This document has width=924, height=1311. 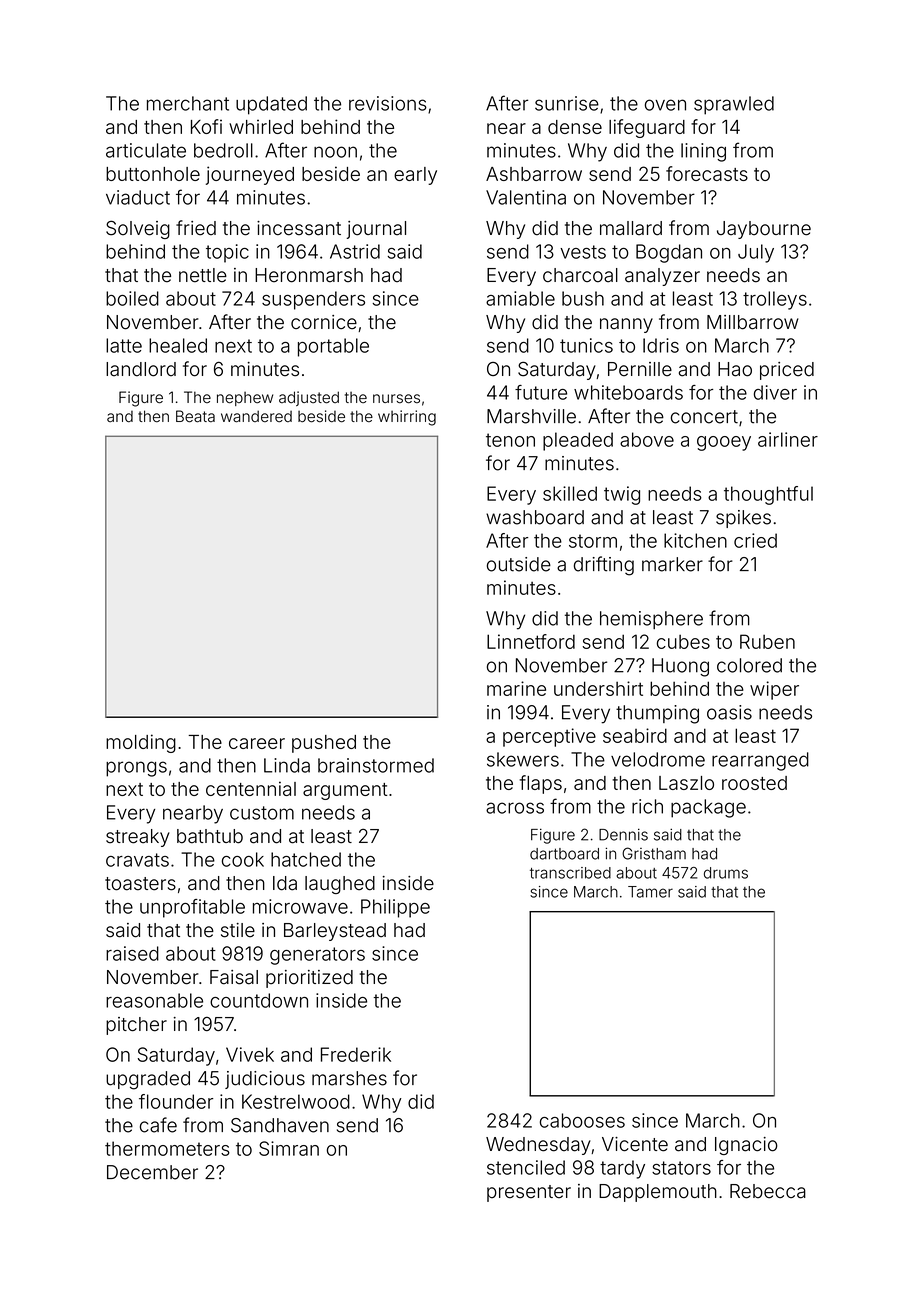 What do you see at coordinates (188, 103) in the document?
I see `merchant` at bounding box center [188, 103].
